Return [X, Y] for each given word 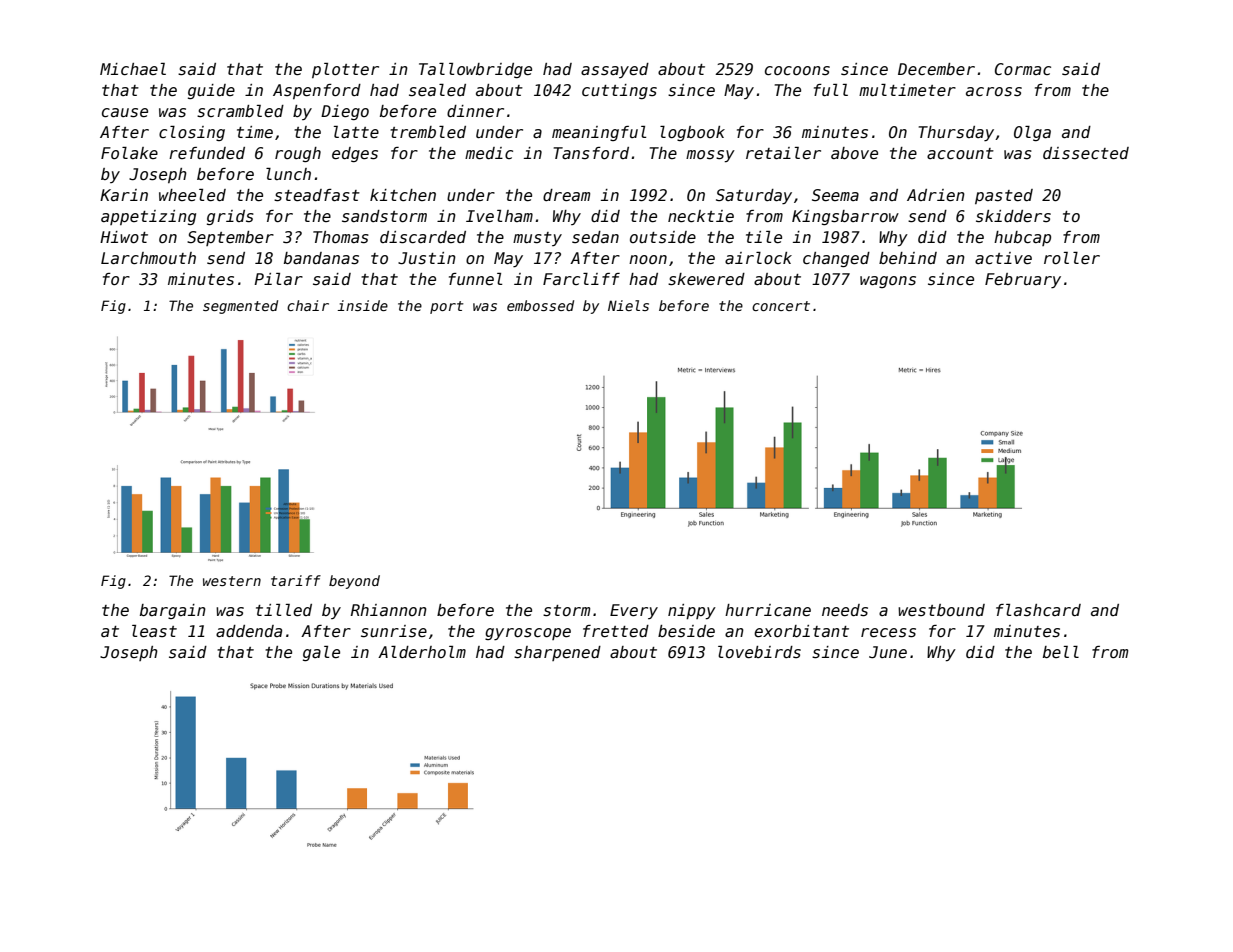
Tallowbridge [475, 70]
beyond [354, 582]
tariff [296, 580]
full [831, 90]
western [232, 581]
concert [781, 306]
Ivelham [499, 216]
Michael [133, 69]
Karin [124, 195]
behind [908, 258]
